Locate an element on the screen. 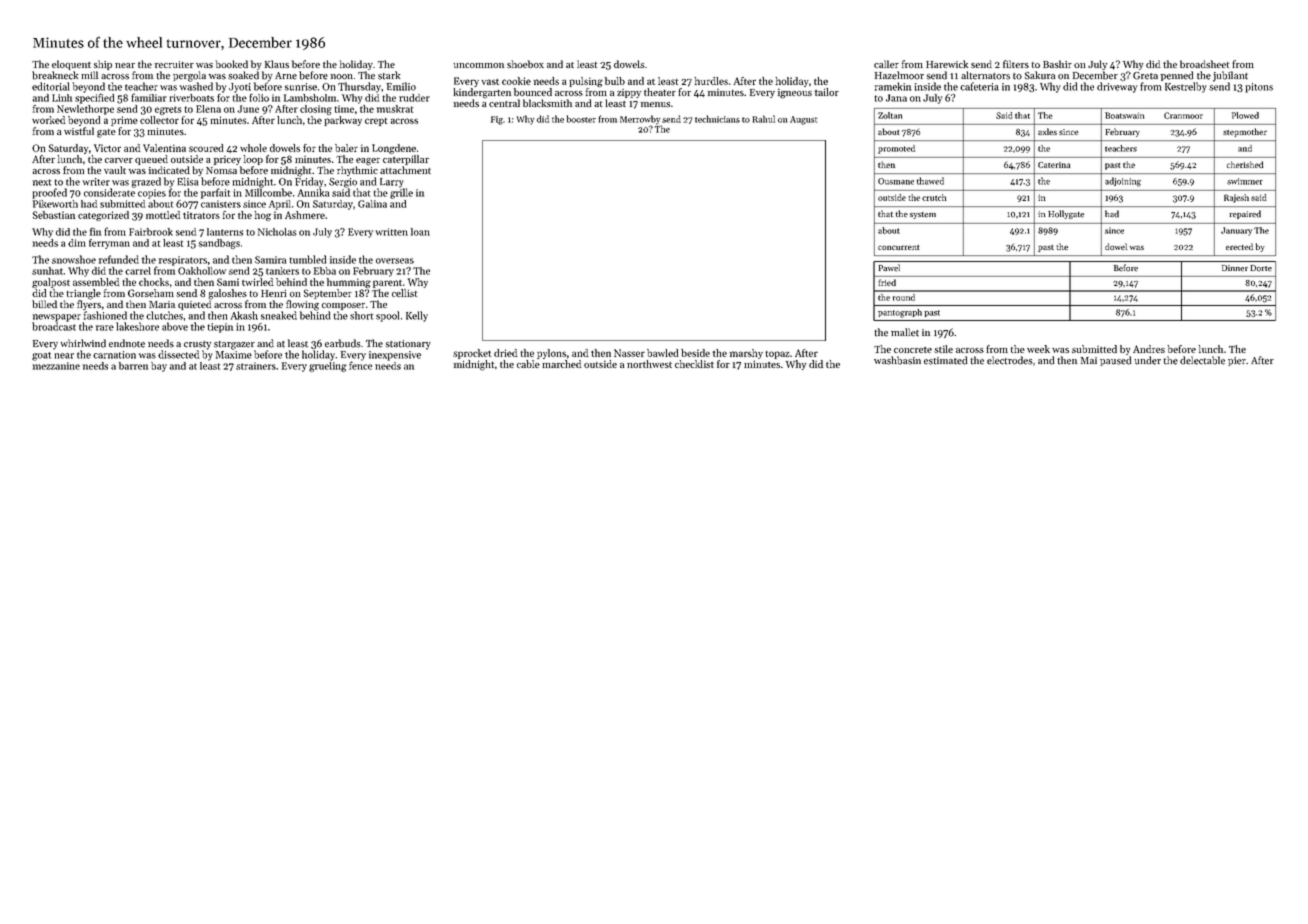 The width and height of the screenshot is (1308, 924). filters is located at coordinates (1016, 64).
